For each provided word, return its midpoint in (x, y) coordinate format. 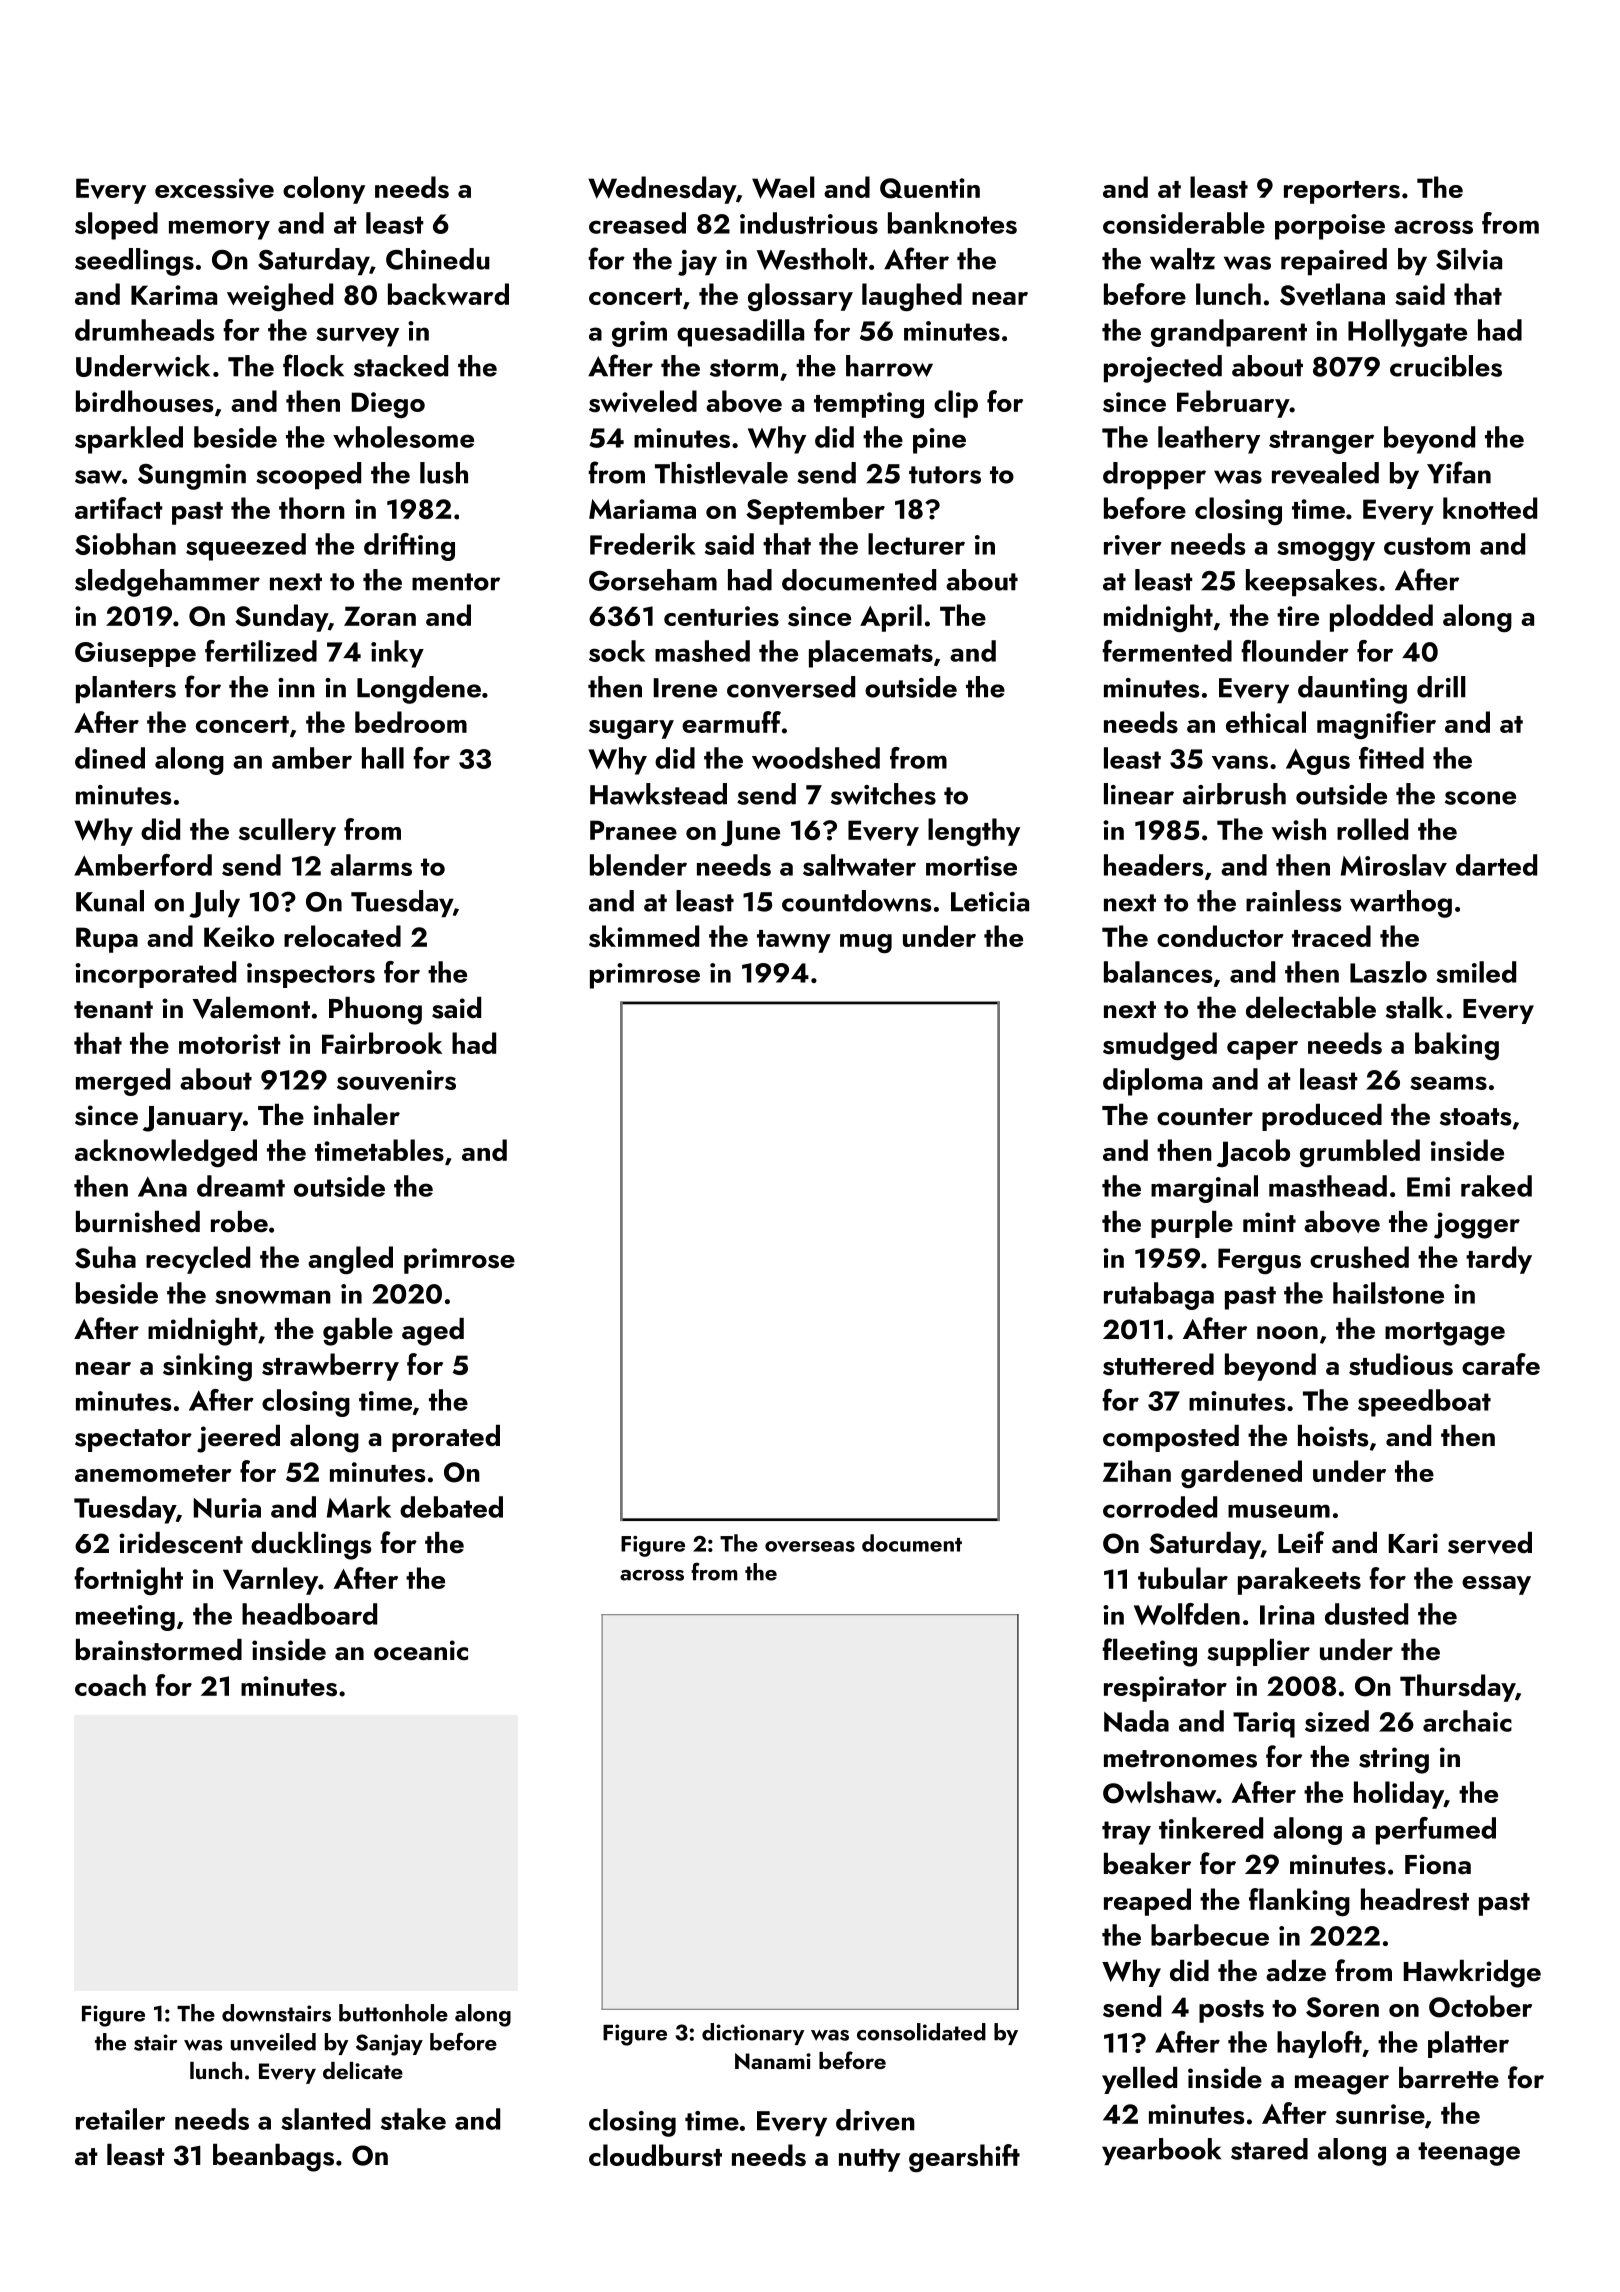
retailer (120, 2119)
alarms (371, 865)
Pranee (633, 830)
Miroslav (1394, 865)
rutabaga (1159, 1296)
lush (444, 473)
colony (324, 190)
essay (1496, 1585)
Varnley (270, 1581)
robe (239, 1221)
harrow (889, 366)
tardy (1499, 1260)
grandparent (1229, 333)
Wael (783, 187)
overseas (810, 1546)
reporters (1342, 192)
